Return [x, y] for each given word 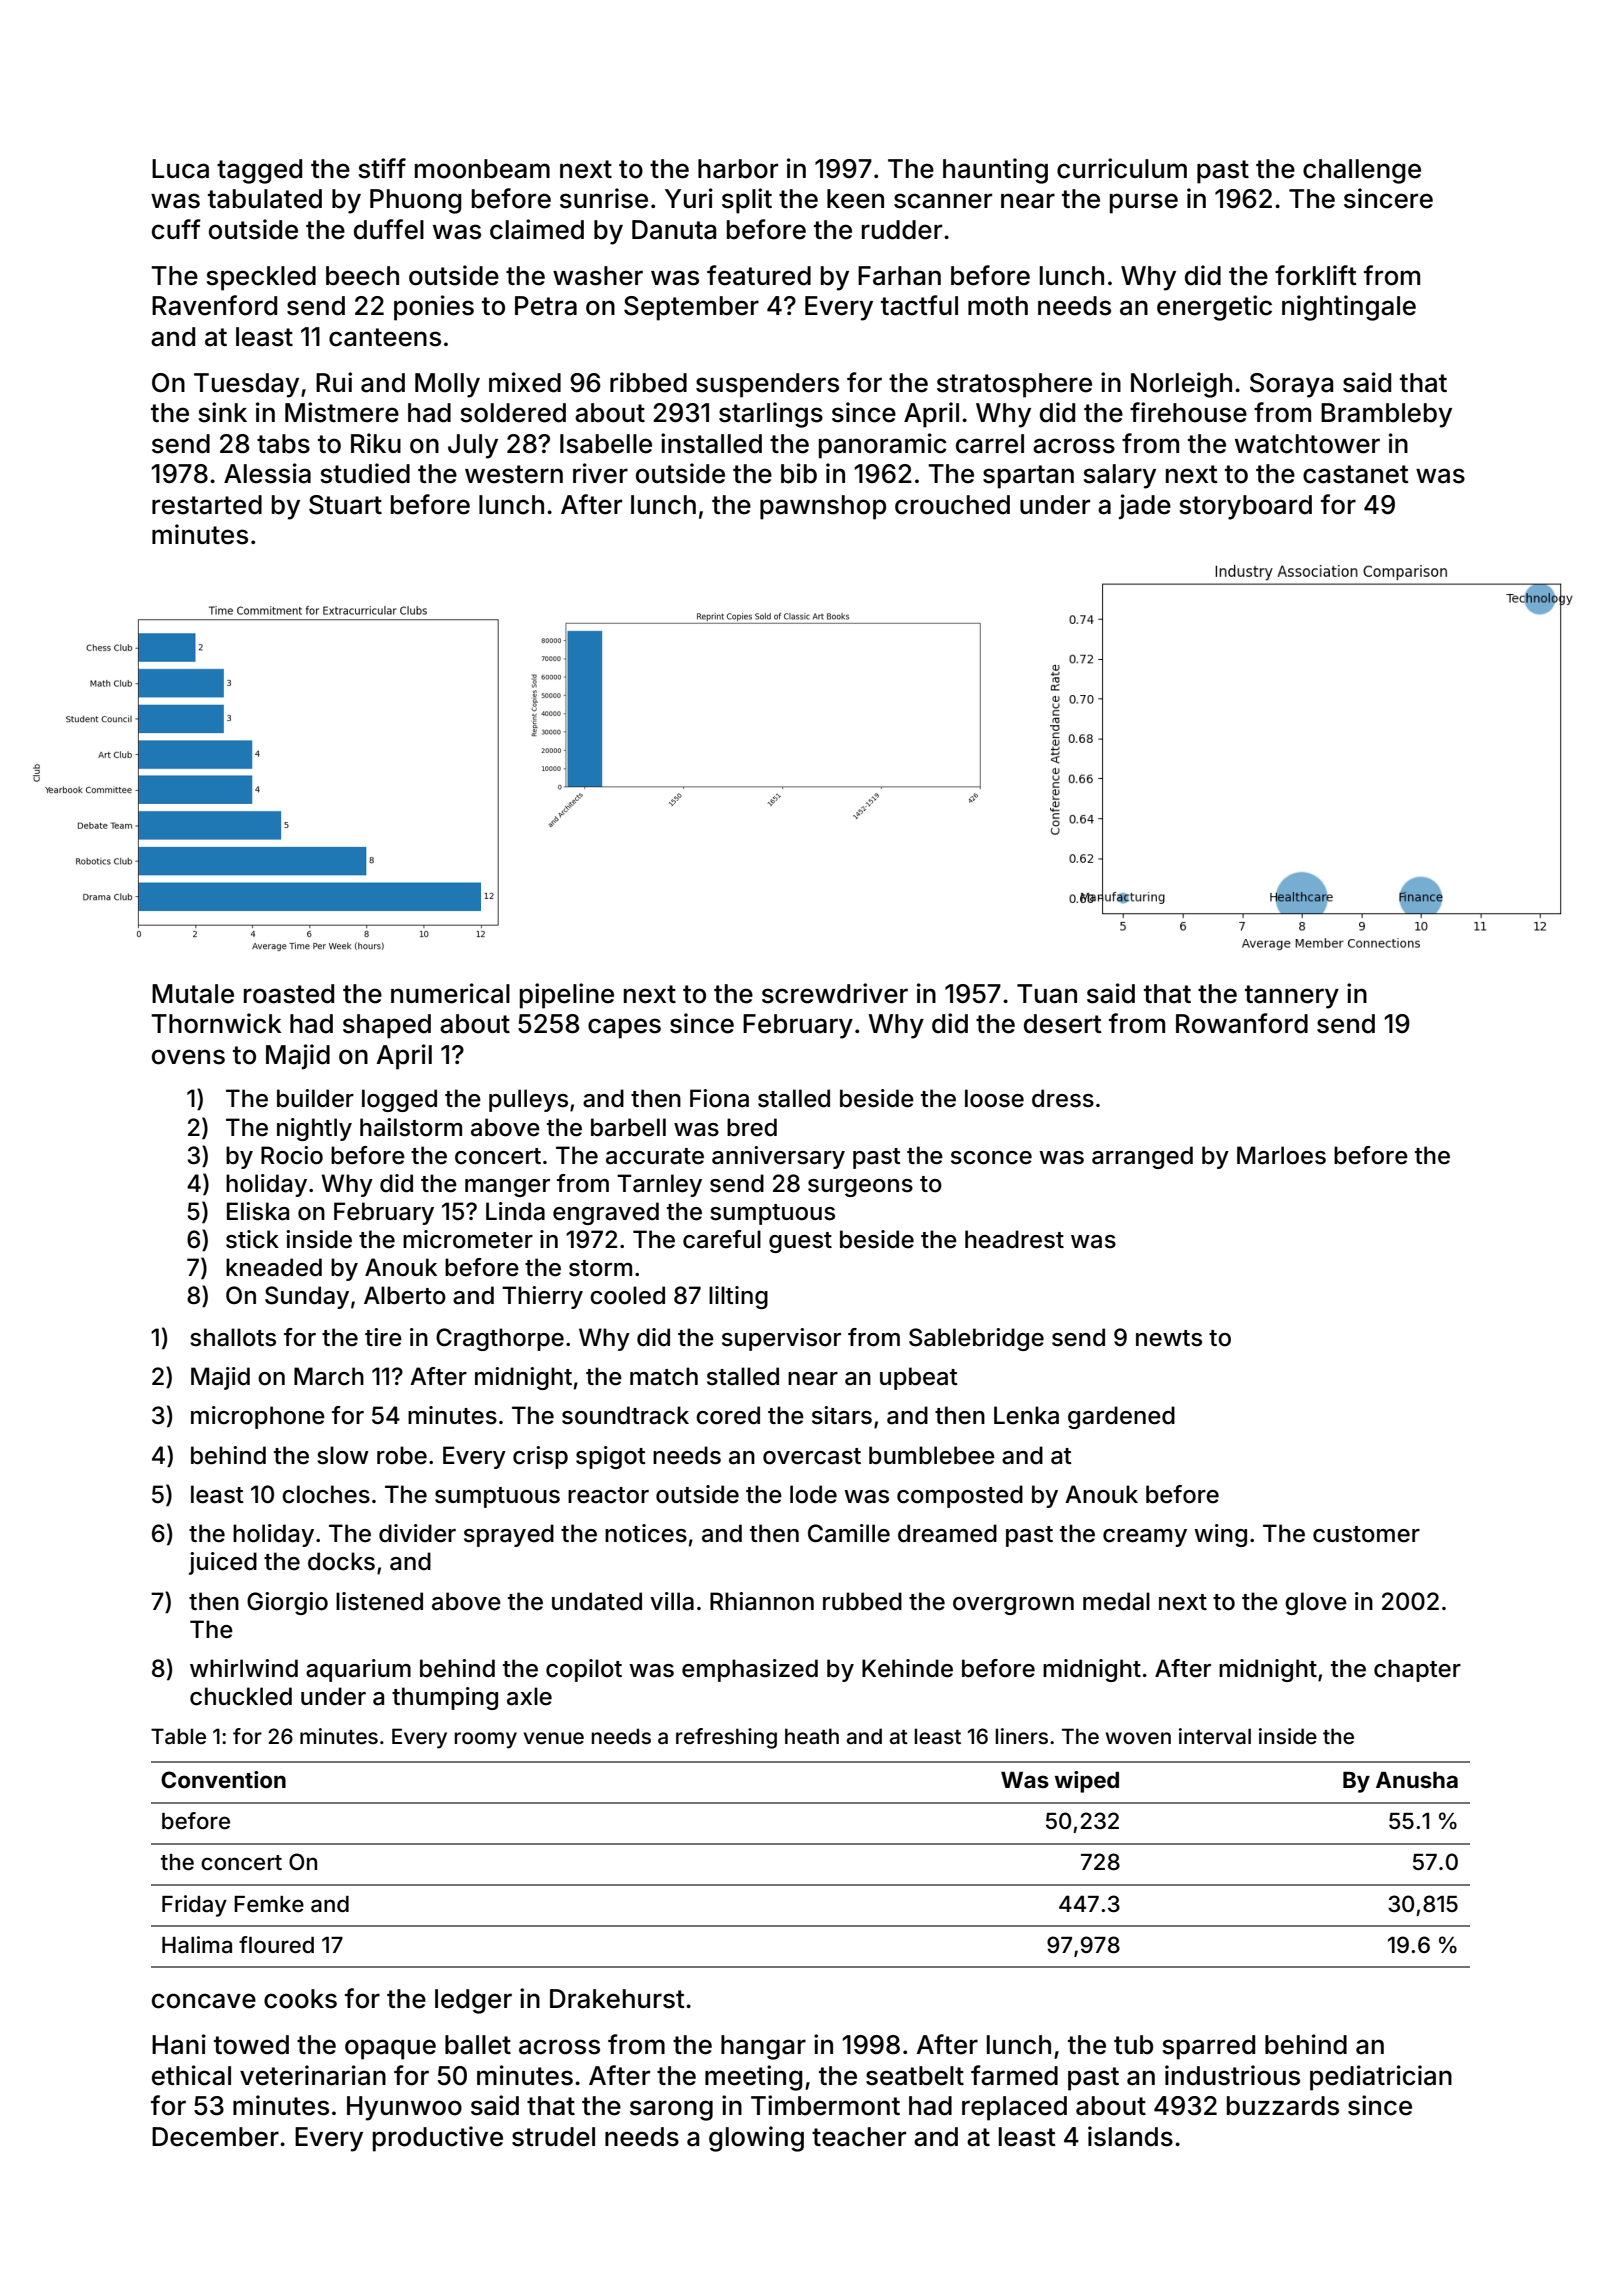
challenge [1362, 171]
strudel [553, 2137]
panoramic [883, 446]
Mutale [193, 994]
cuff [176, 229]
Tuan [1047, 994]
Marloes [1281, 1155]
